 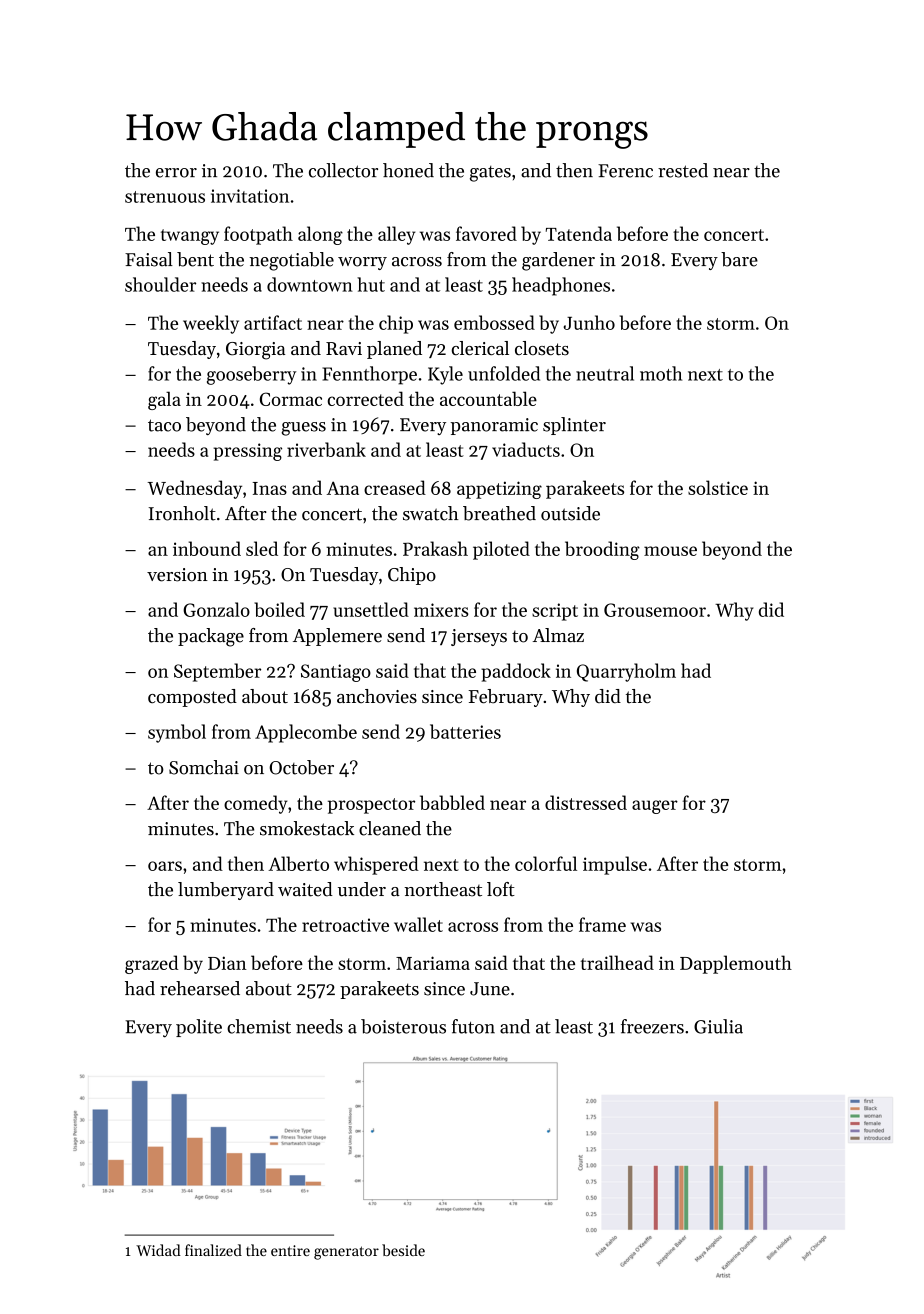 What do you see at coordinates (346, 1253) in the image?
I see `generator` at bounding box center [346, 1253].
